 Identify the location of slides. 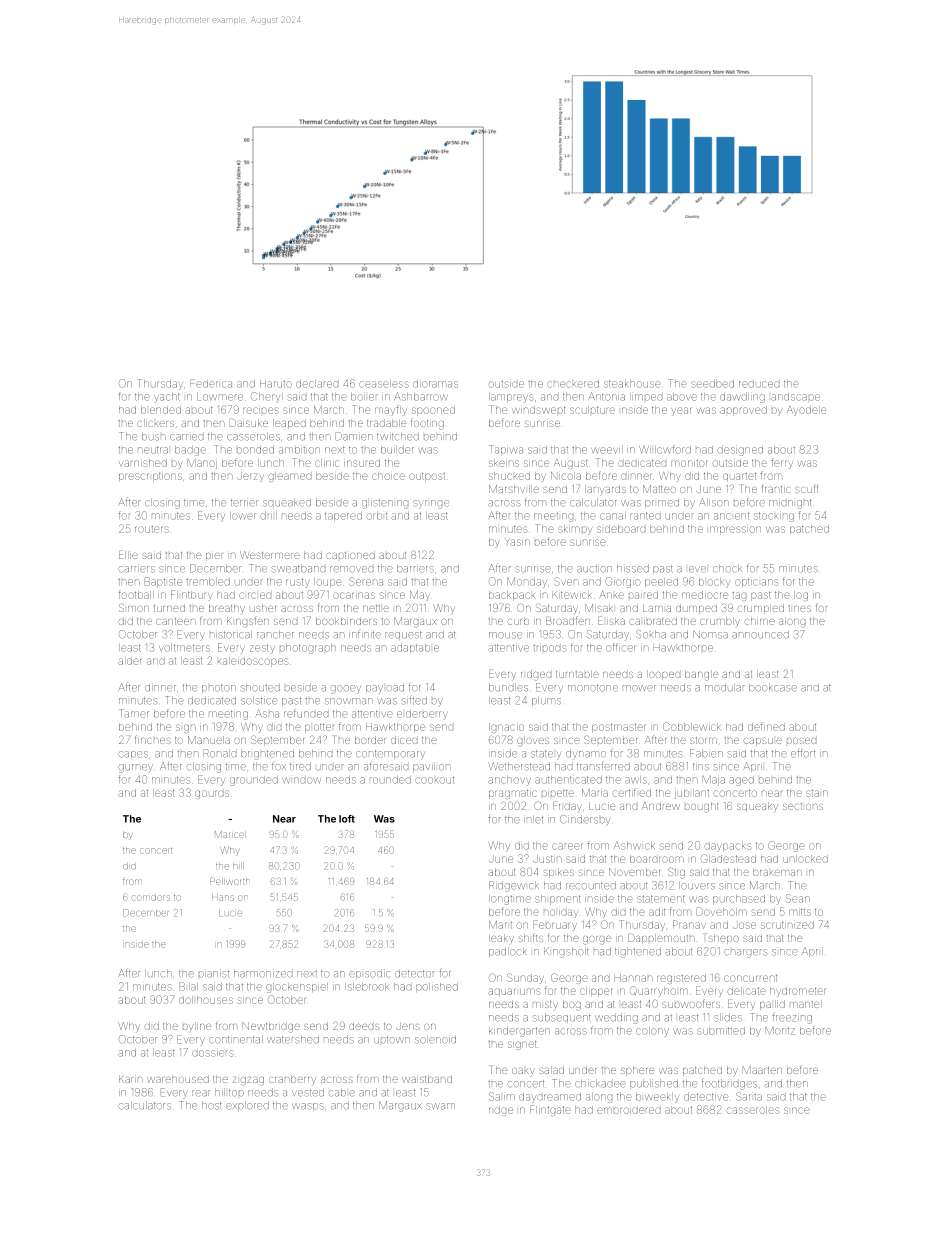
(728, 1018).
